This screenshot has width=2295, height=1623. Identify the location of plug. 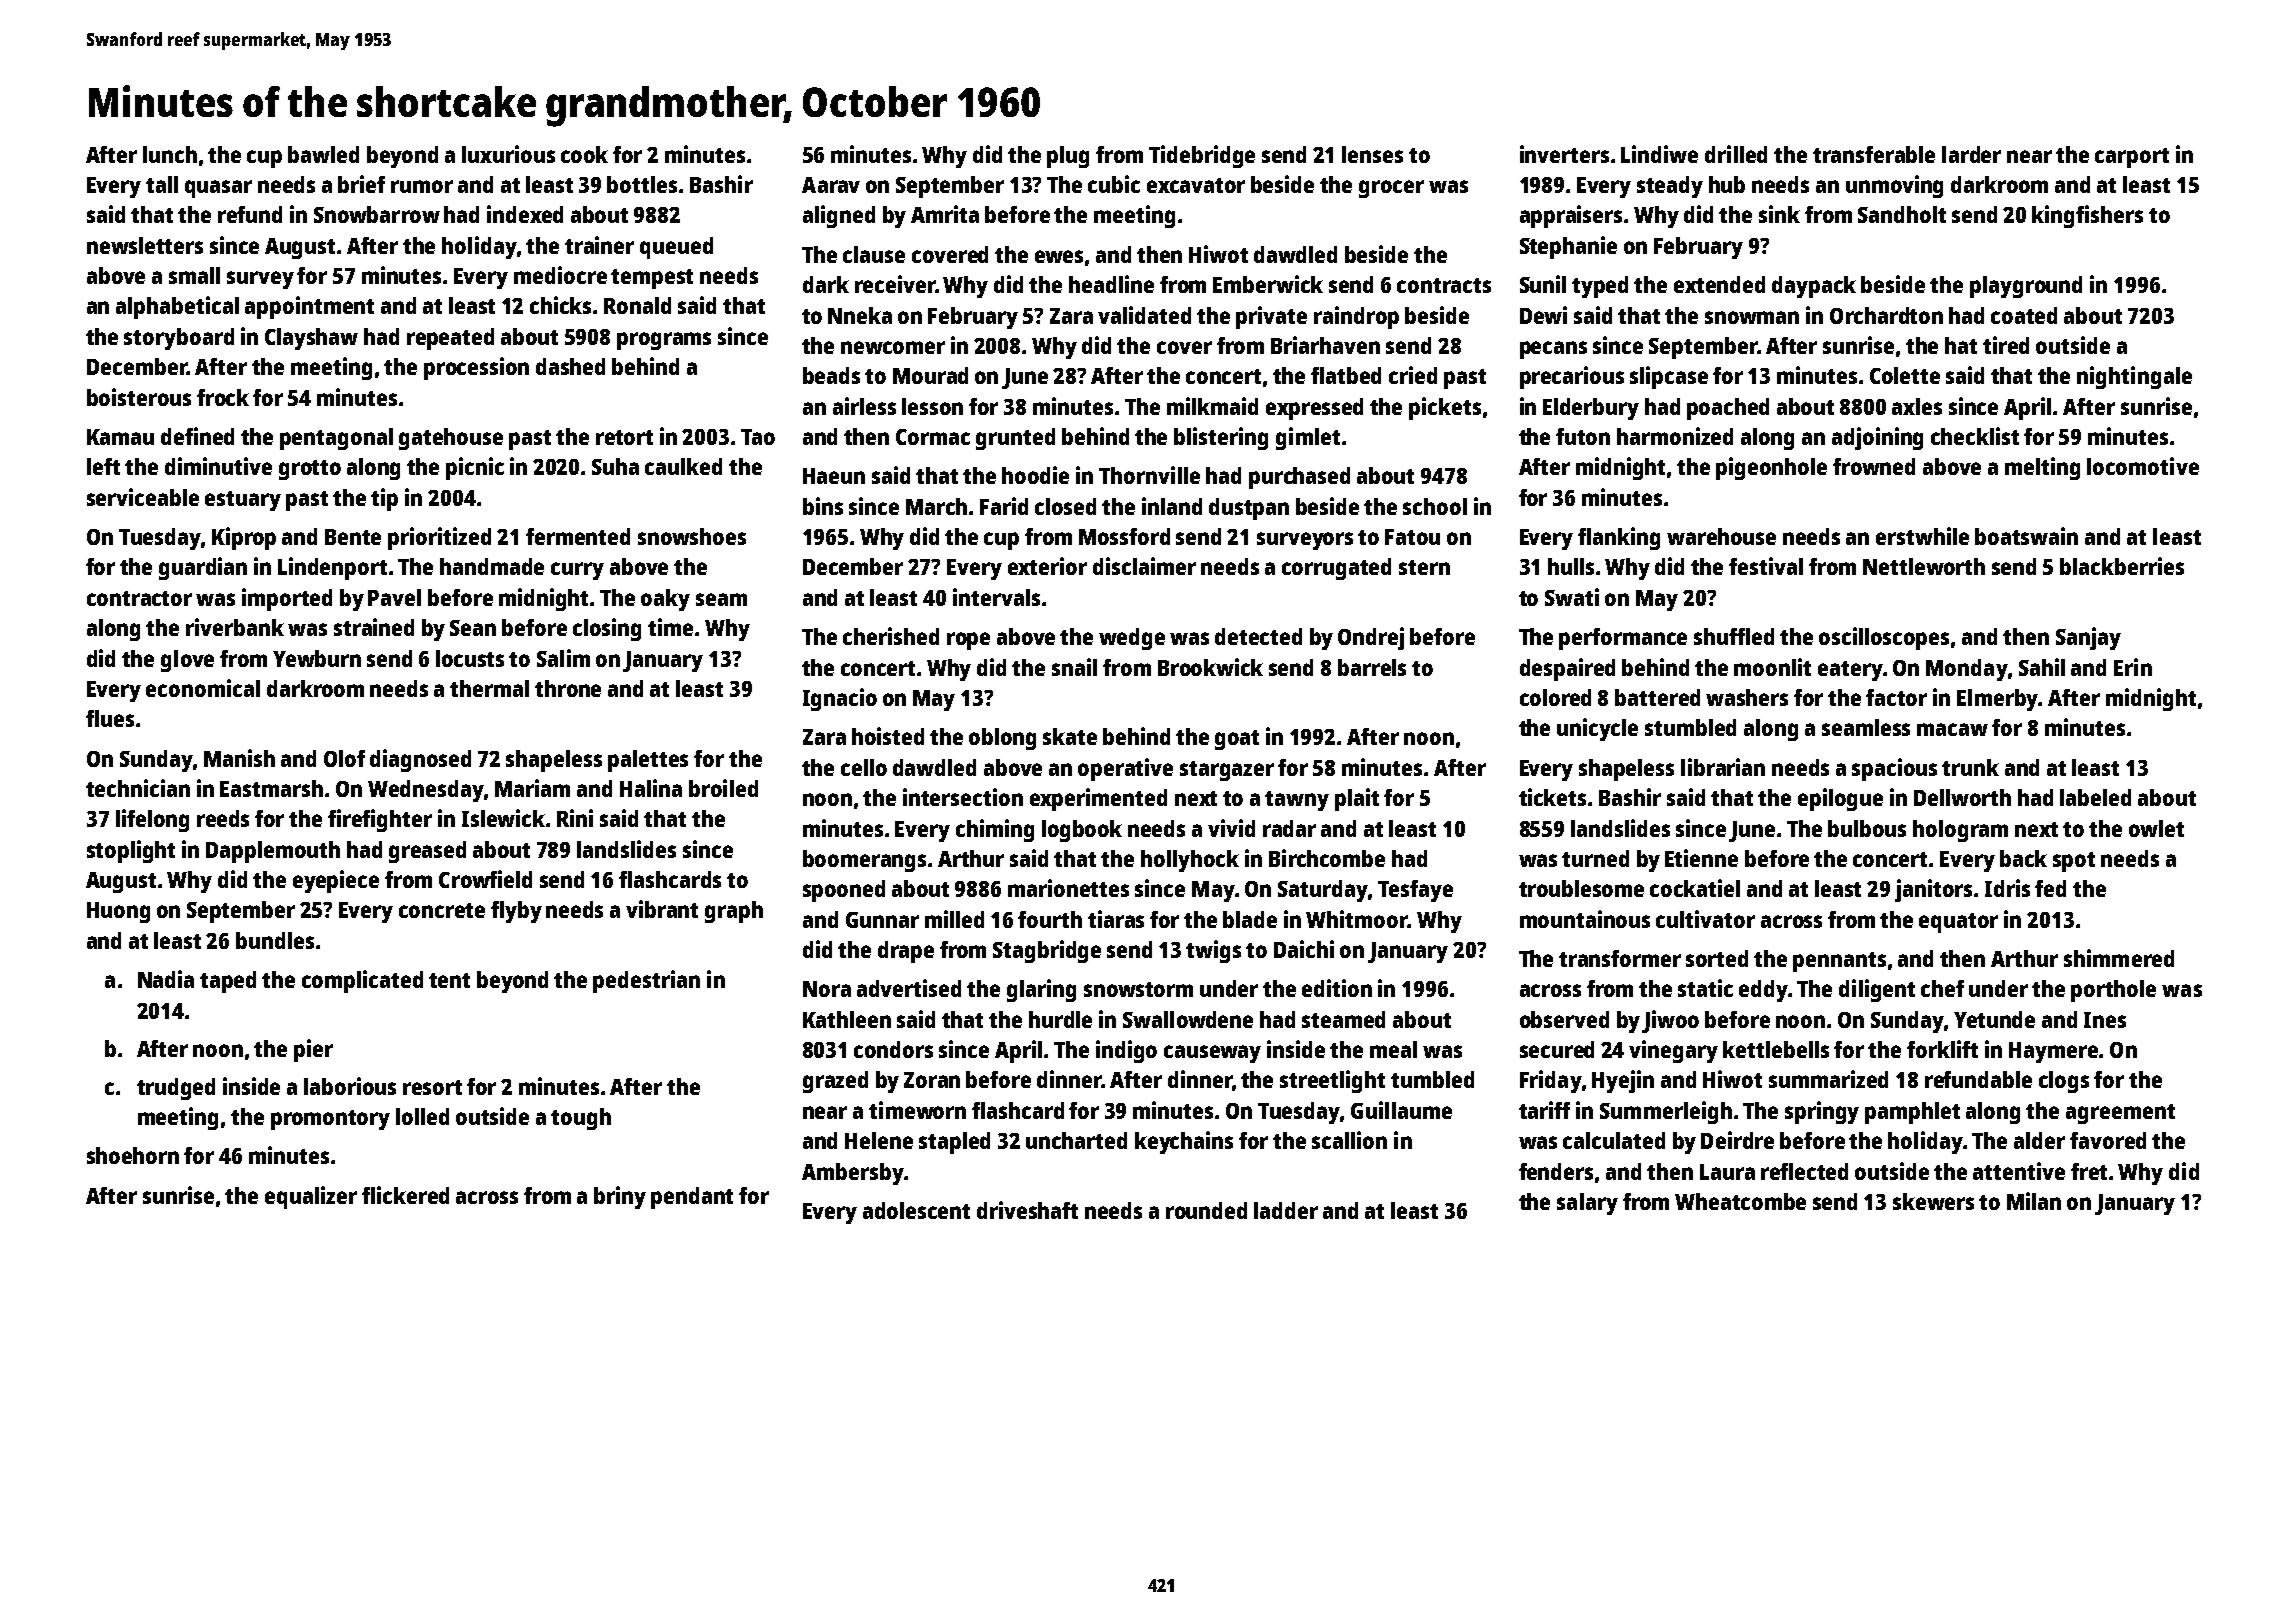
(1068, 157).
